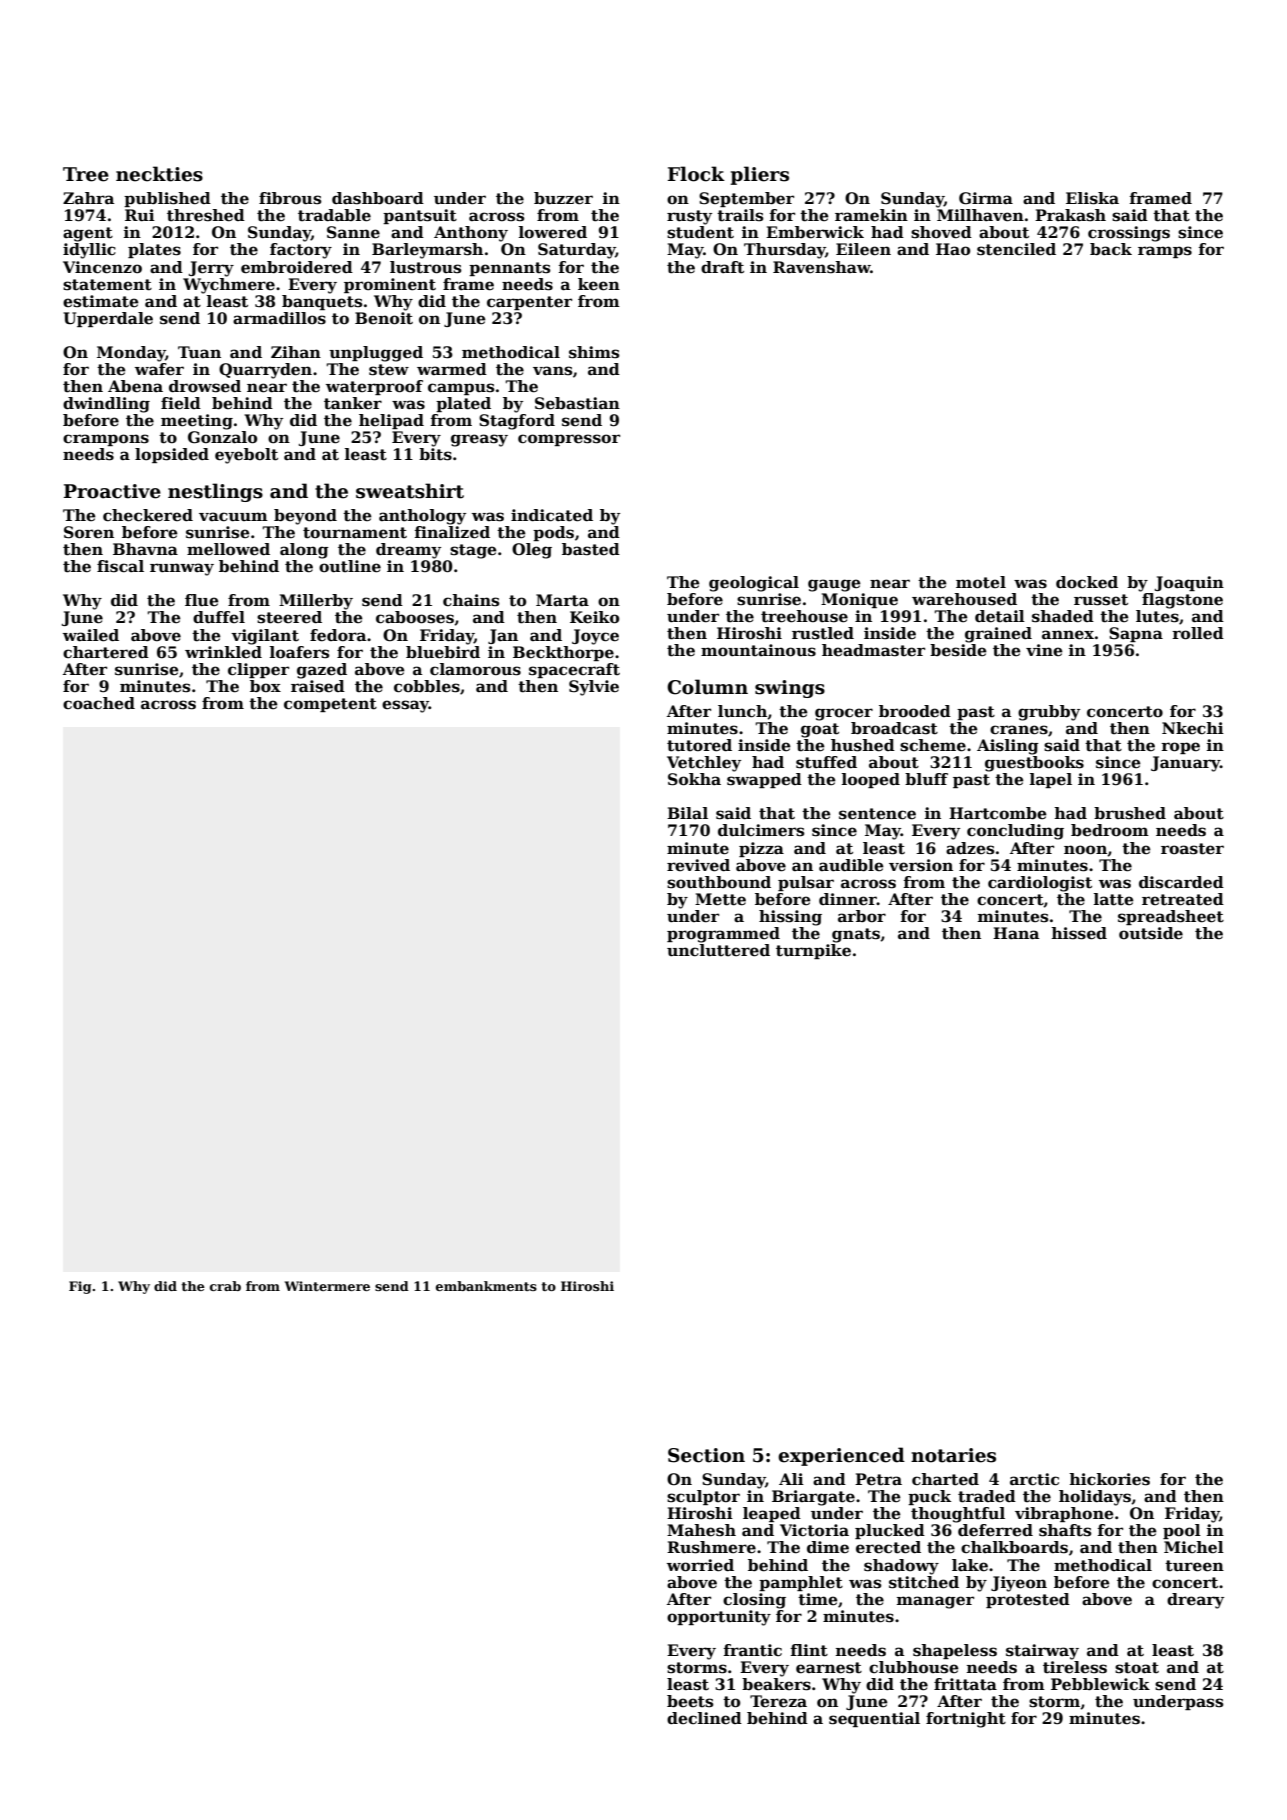  I want to click on worried, so click(700, 1565).
